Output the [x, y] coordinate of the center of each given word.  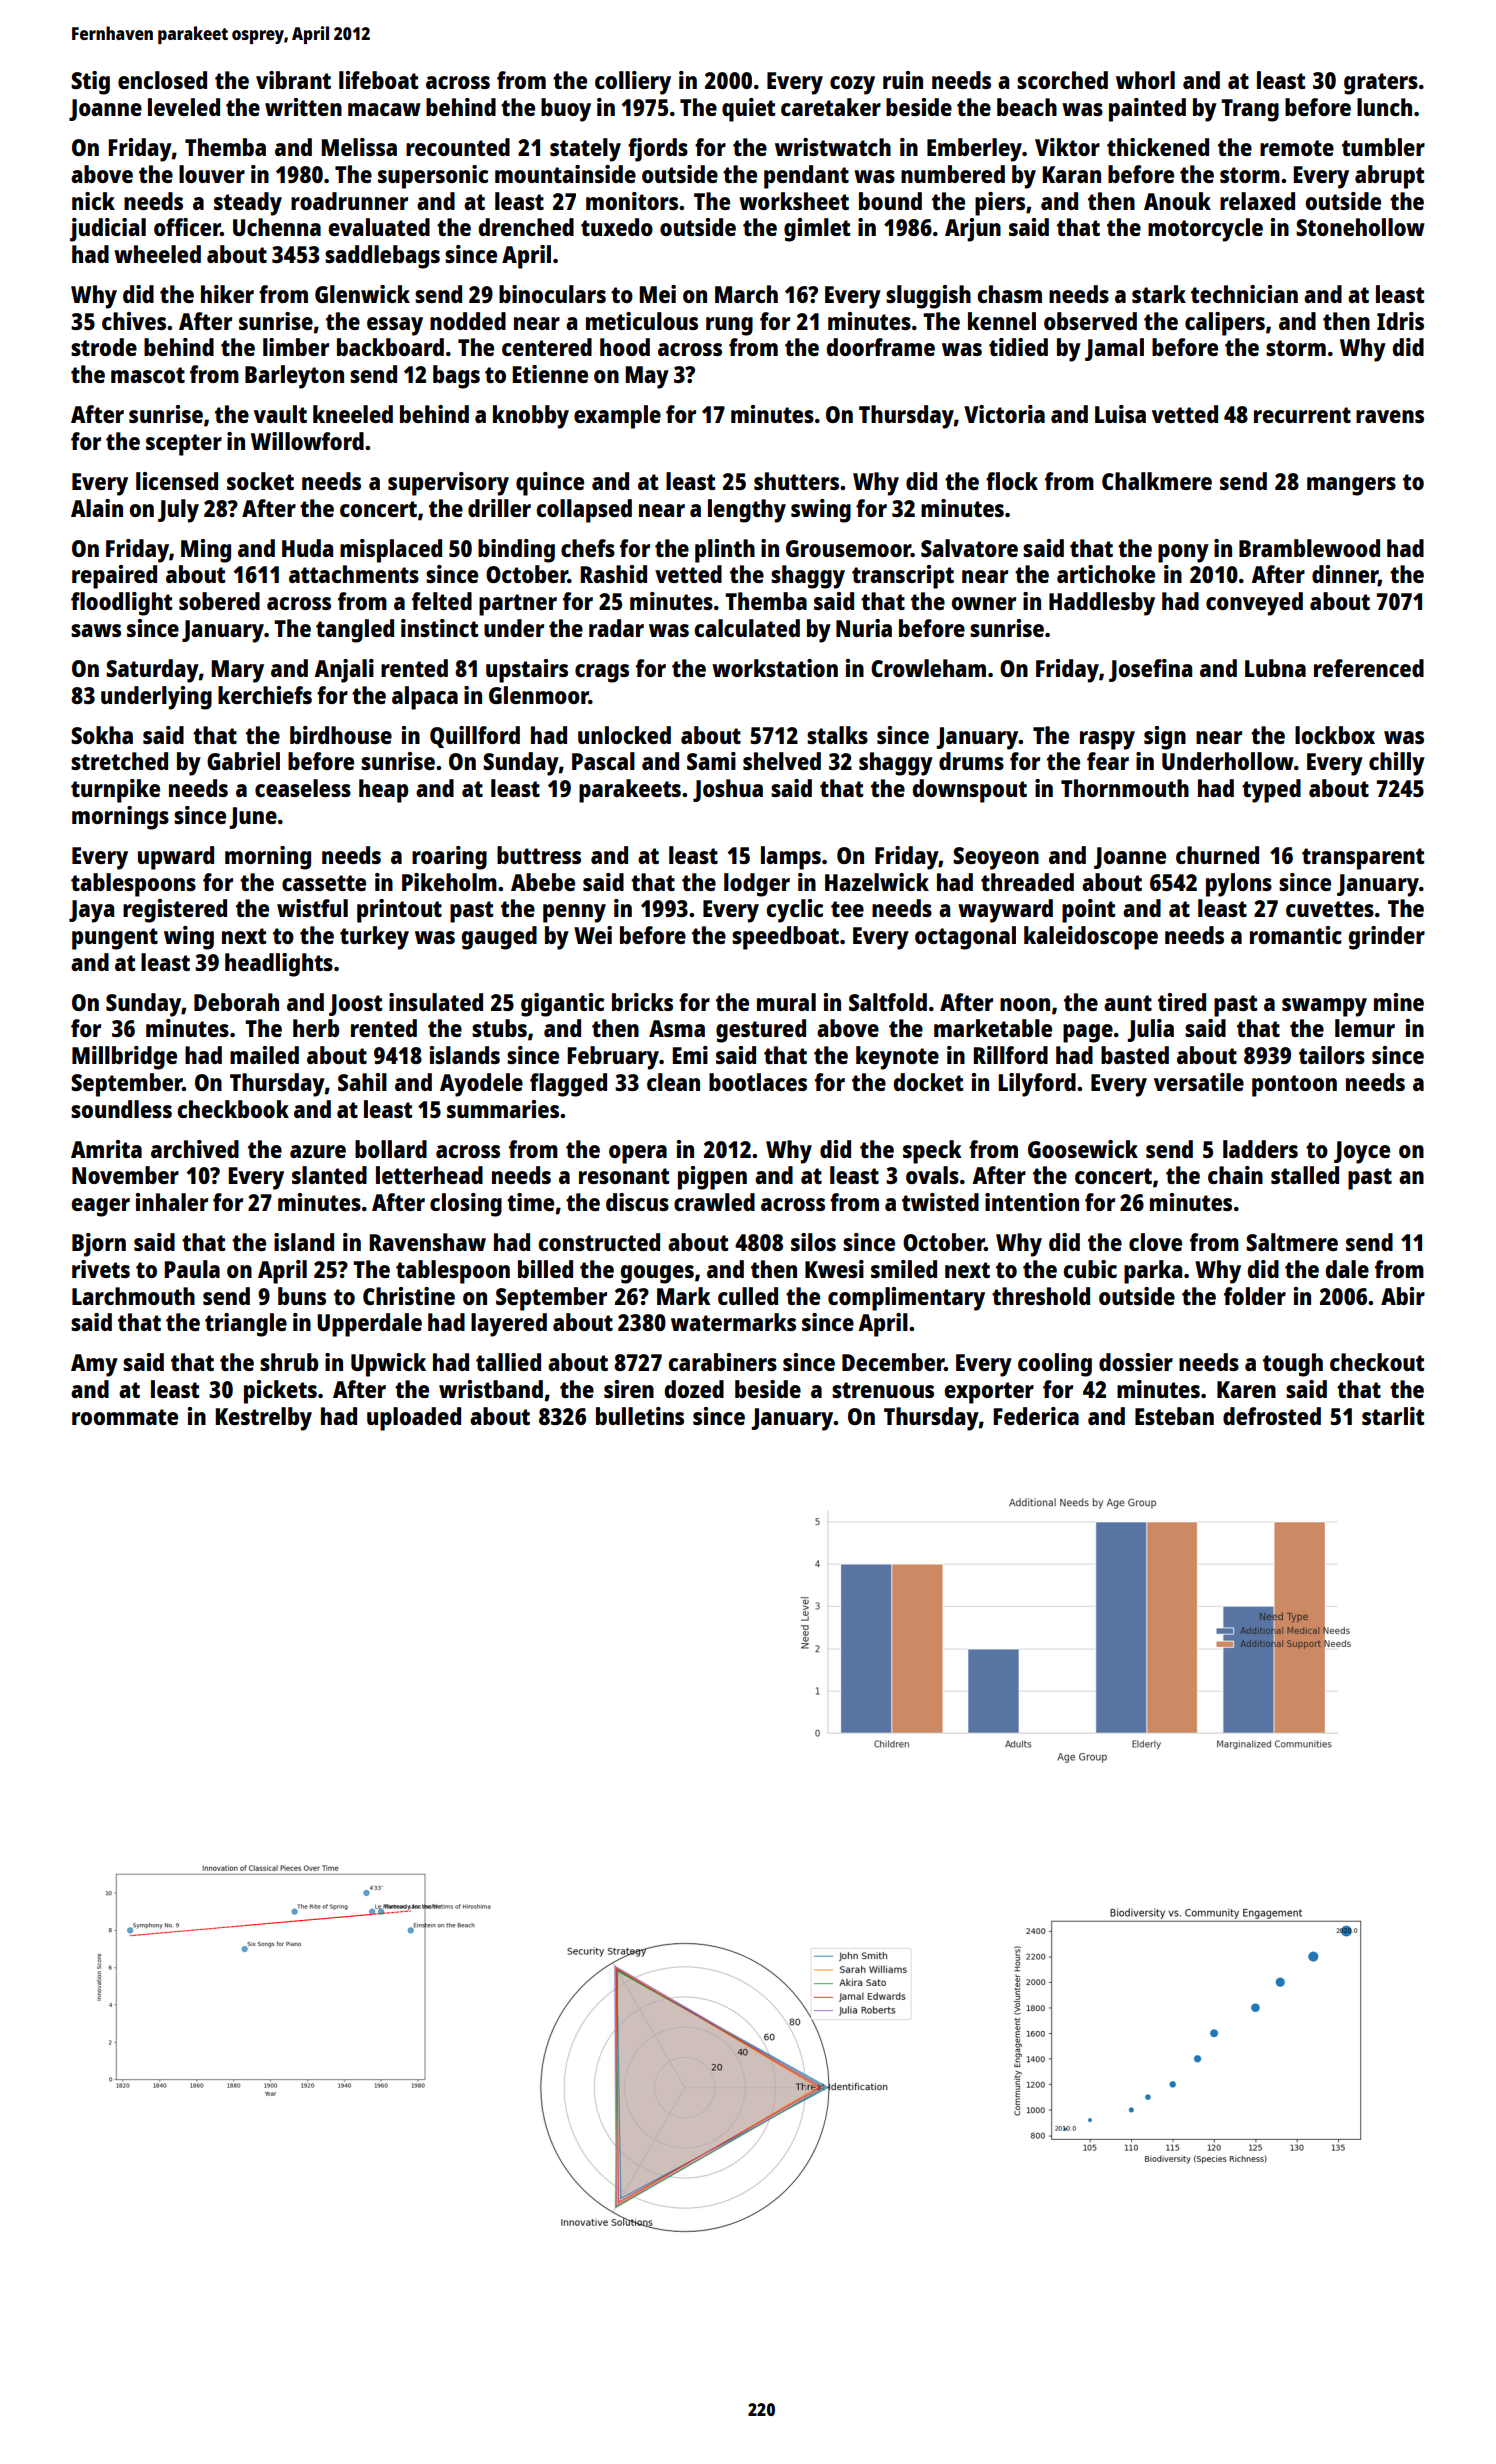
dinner [1345, 575]
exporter [989, 1393]
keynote [897, 1058]
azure [318, 1151]
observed [1090, 321]
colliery [633, 83]
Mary [237, 671]
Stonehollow [1360, 227]
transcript [903, 577]
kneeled [353, 414]
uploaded [414, 1419]
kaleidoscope [1091, 938]
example [617, 417]
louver [212, 174]
